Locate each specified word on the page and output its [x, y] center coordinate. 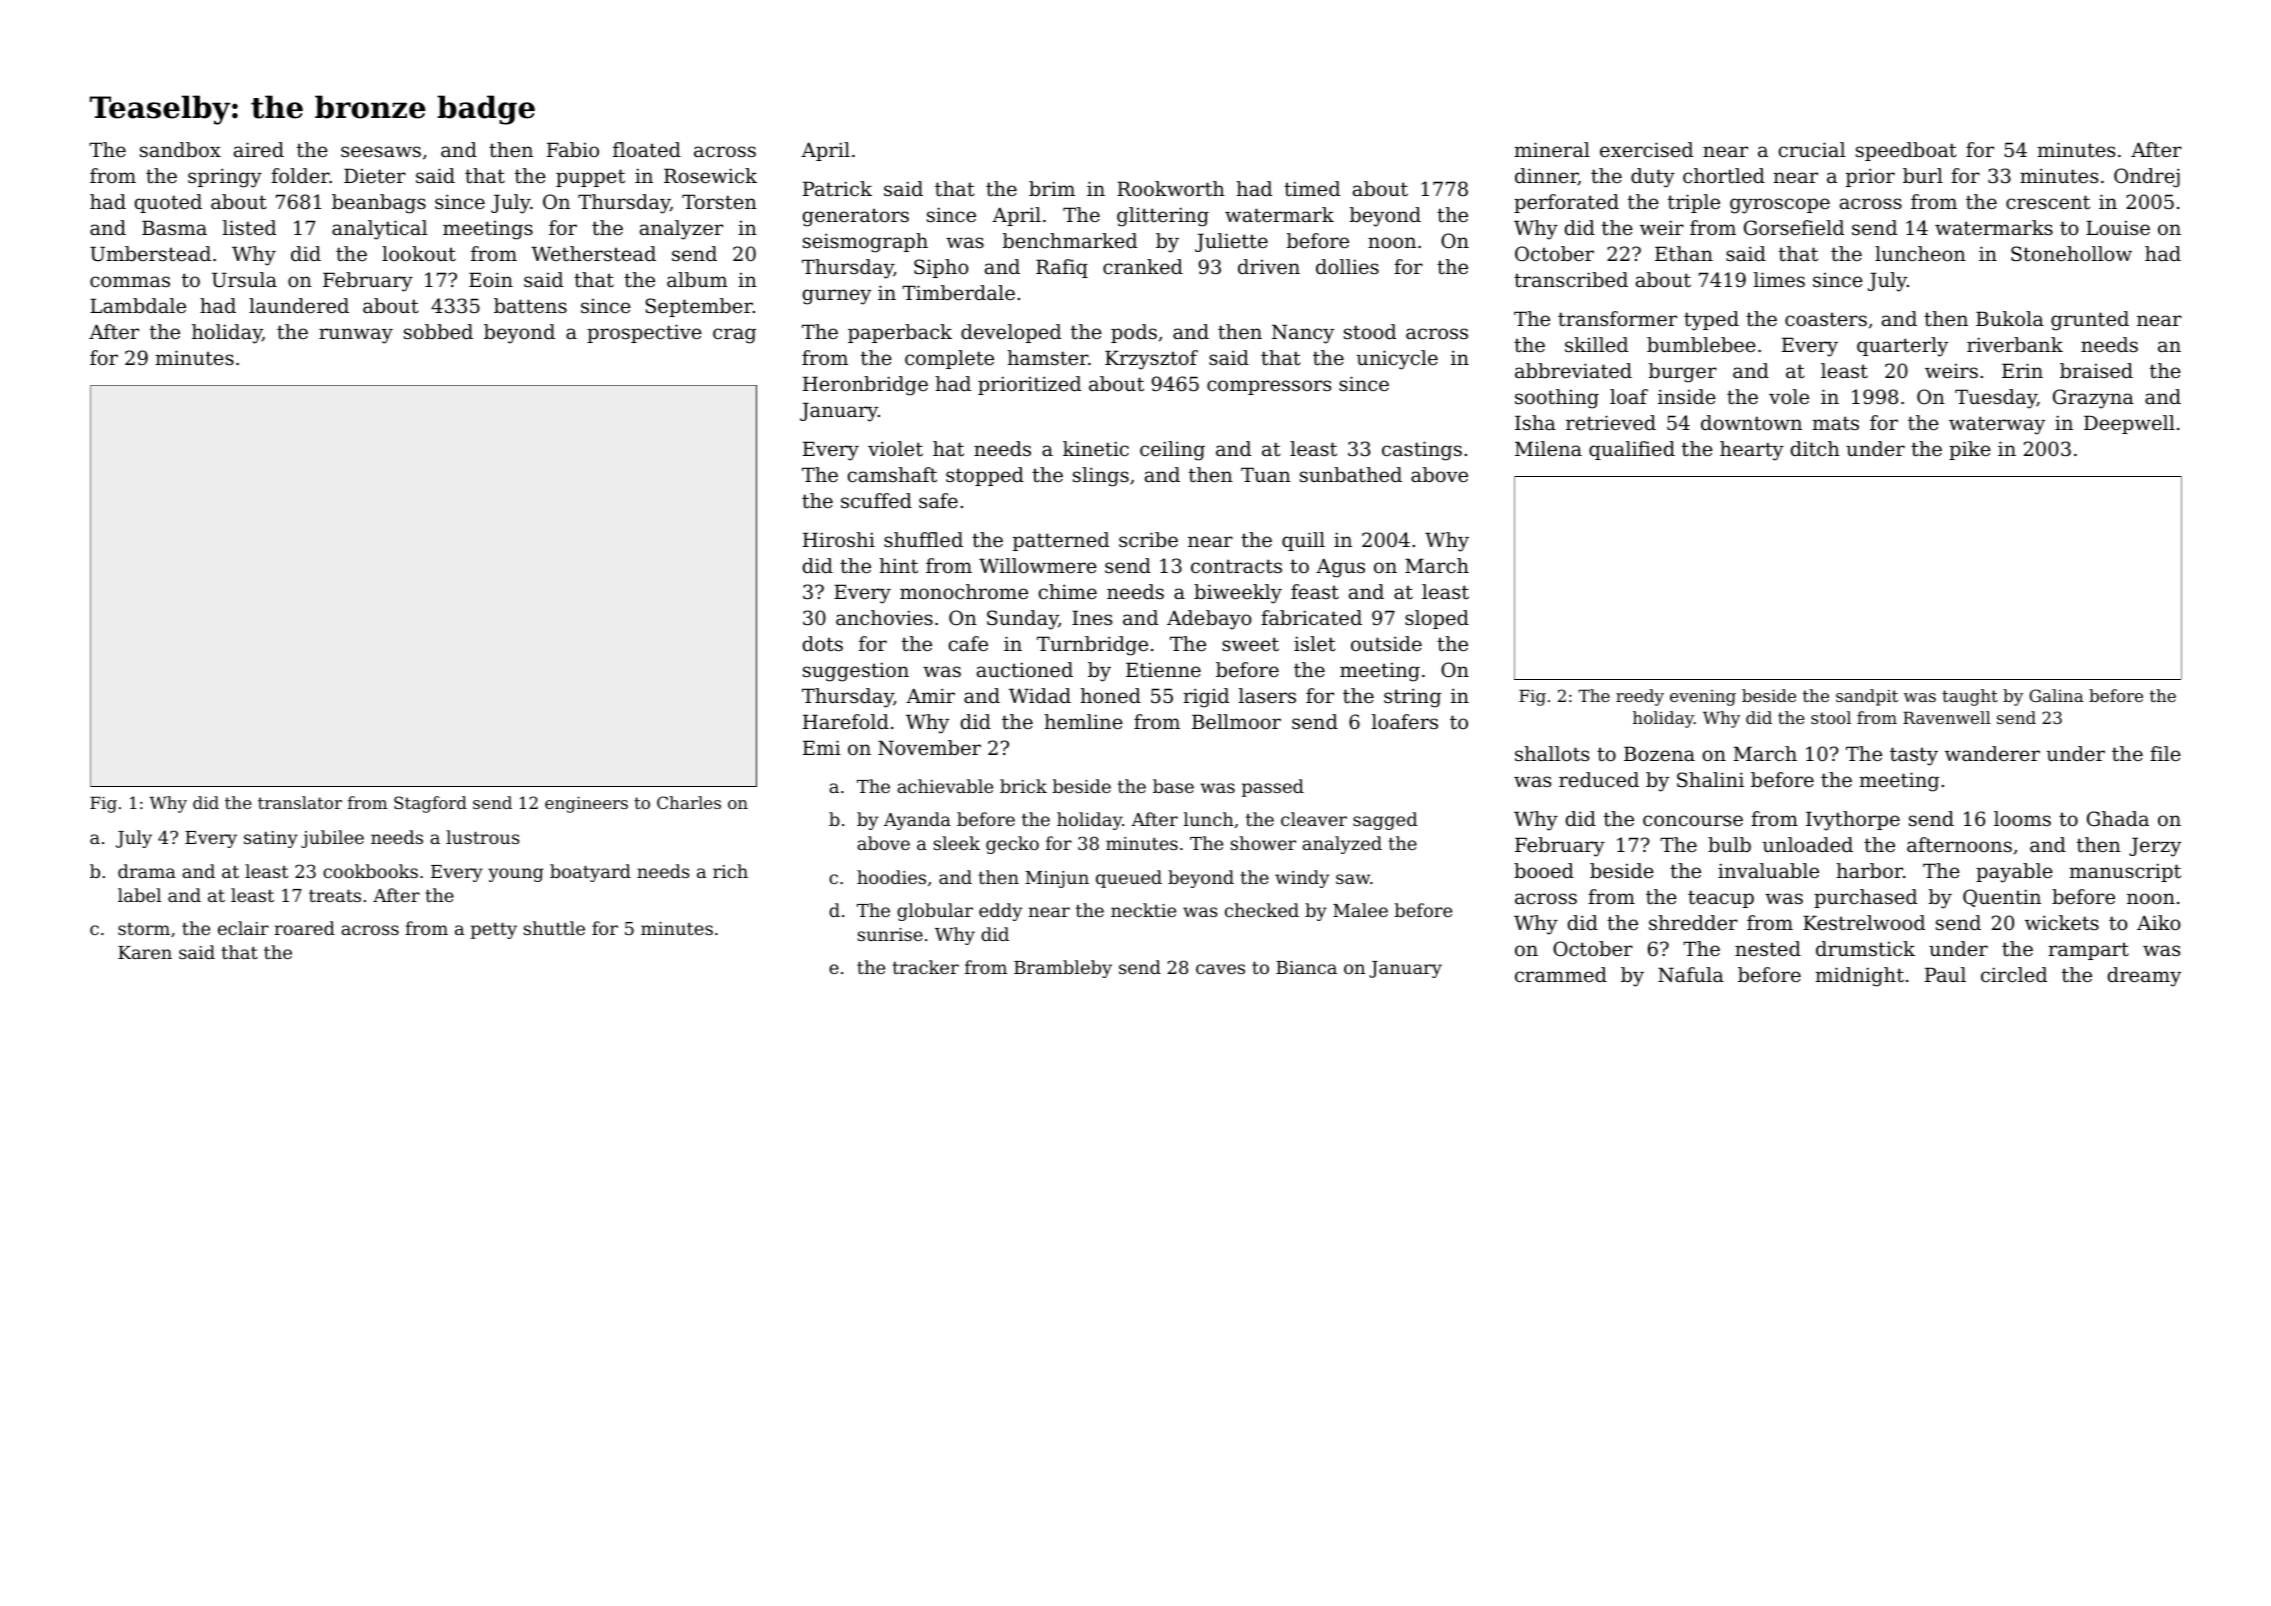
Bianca [1306, 967]
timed [1312, 189]
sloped [1437, 619]
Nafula [1691, 974]
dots [823, 644]
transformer [1617, 319]
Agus [1340, 568]
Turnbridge [1092, 646]
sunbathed [1351, 475]
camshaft [892, 475]
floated [647, 150]
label [139, 895]
